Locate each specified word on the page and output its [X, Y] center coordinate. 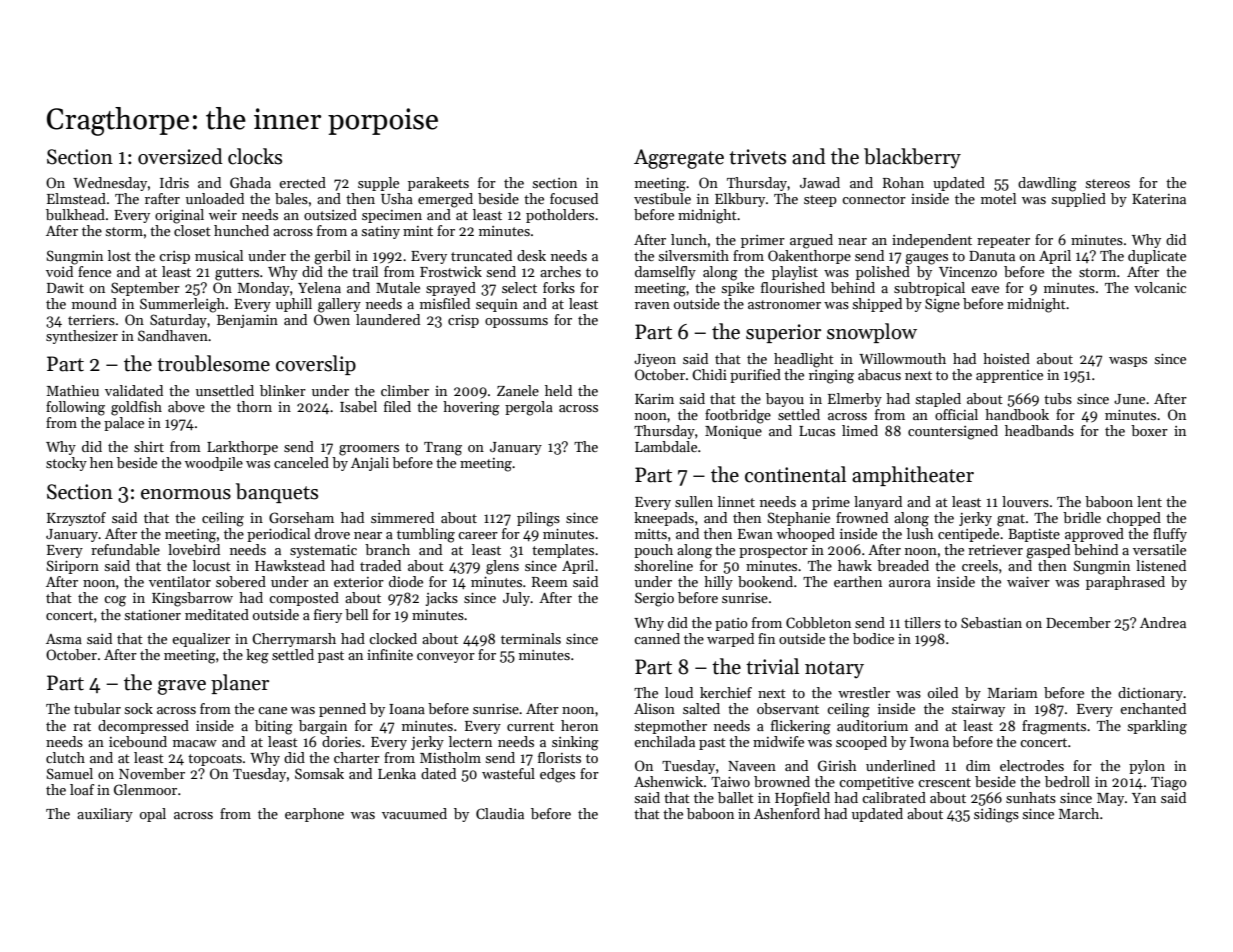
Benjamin [247, 321]
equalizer [201, 640]
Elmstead [76, 198]
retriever [995, 550]
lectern [470, 741]
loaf [82, 789]
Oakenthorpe [809, 257]
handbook [1017, 414]
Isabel [358, 406]
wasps [1128, 362]
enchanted [1153, 708]
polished [883, 273]
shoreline [664, 565]
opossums [516, 323]
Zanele [518, 390]
